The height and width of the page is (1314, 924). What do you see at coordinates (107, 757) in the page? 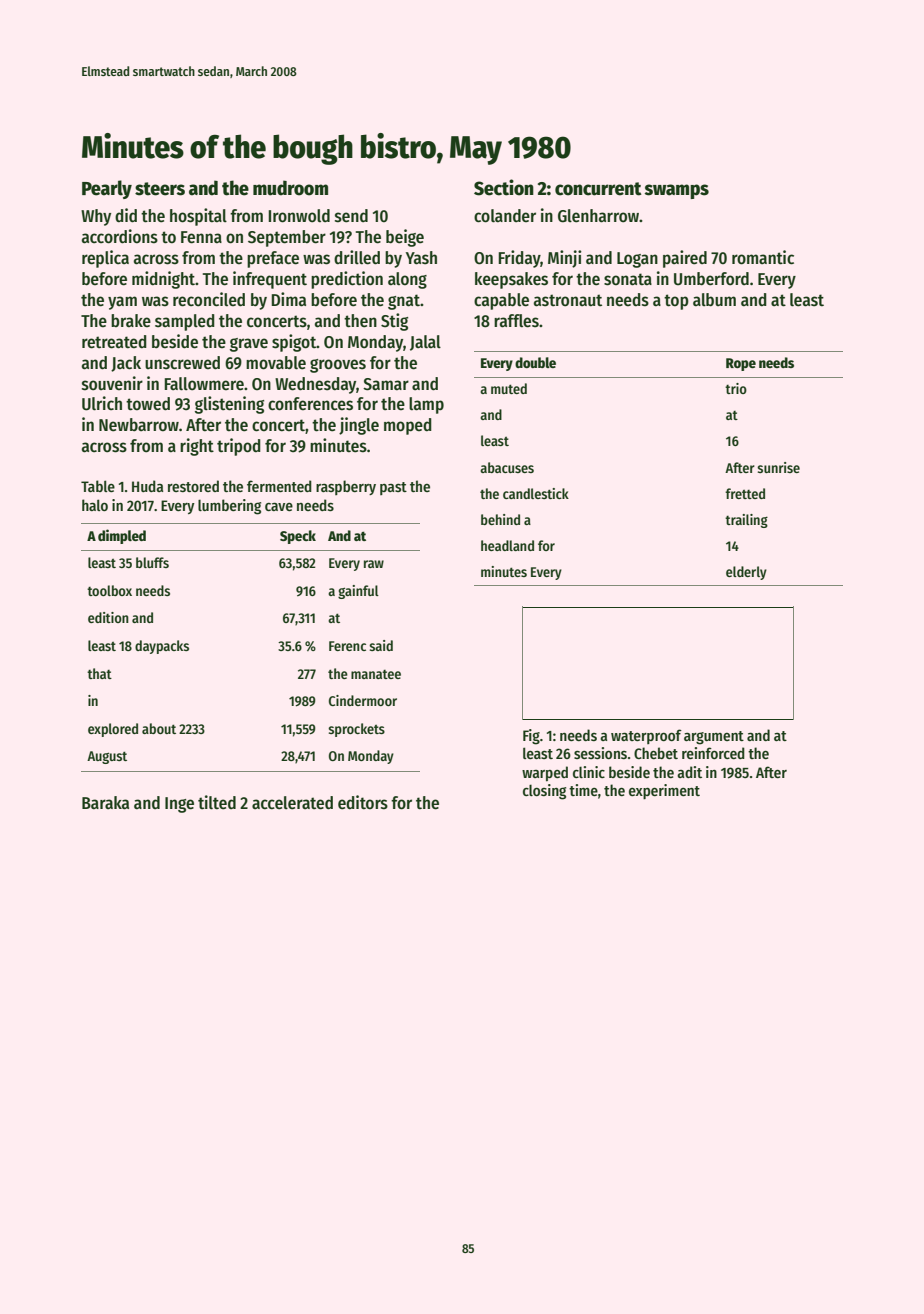
I see `August` at bounding box center [107, 757].
